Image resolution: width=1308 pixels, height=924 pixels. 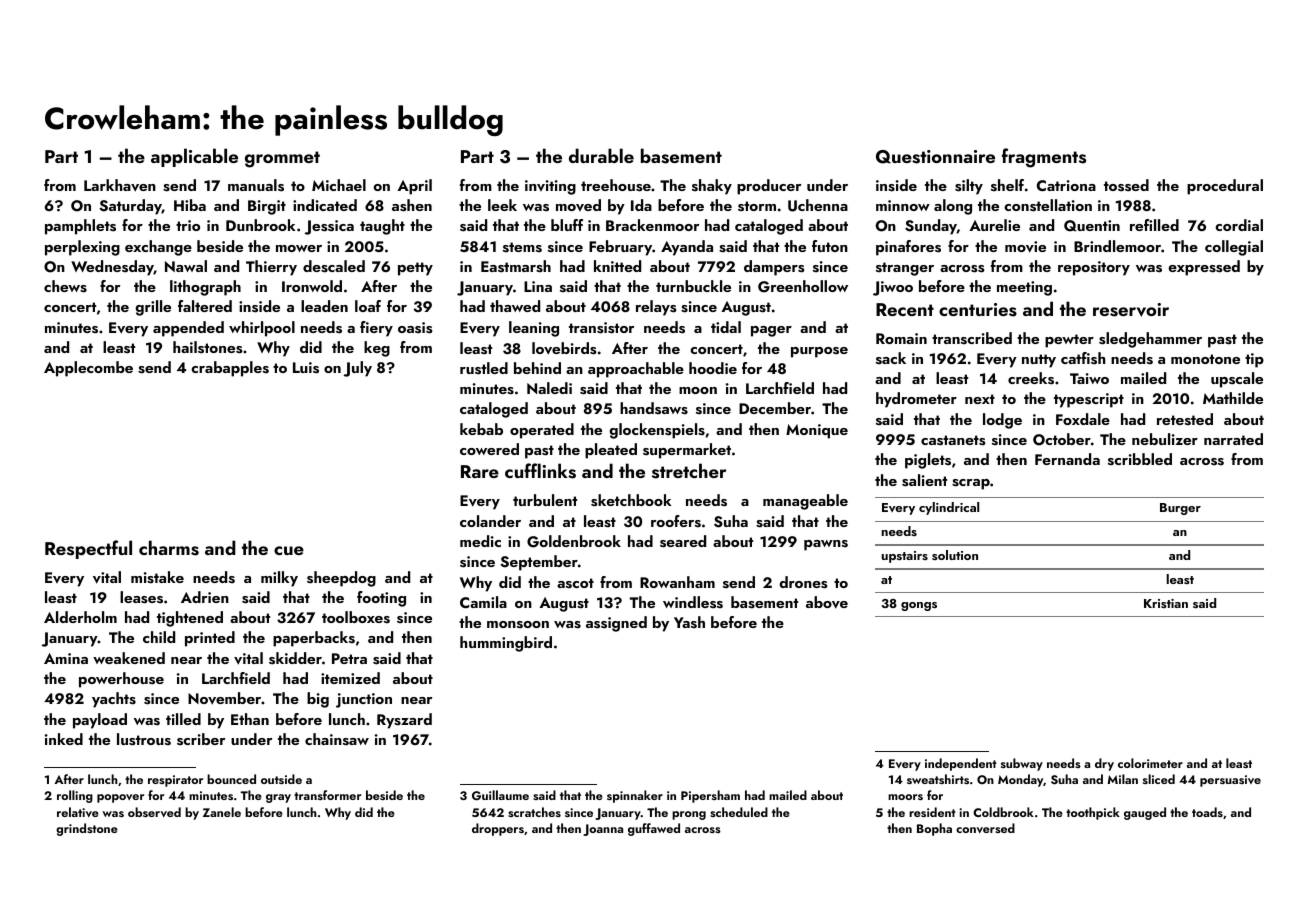 I want to click on expressed, so click(x=1204, y=268).
